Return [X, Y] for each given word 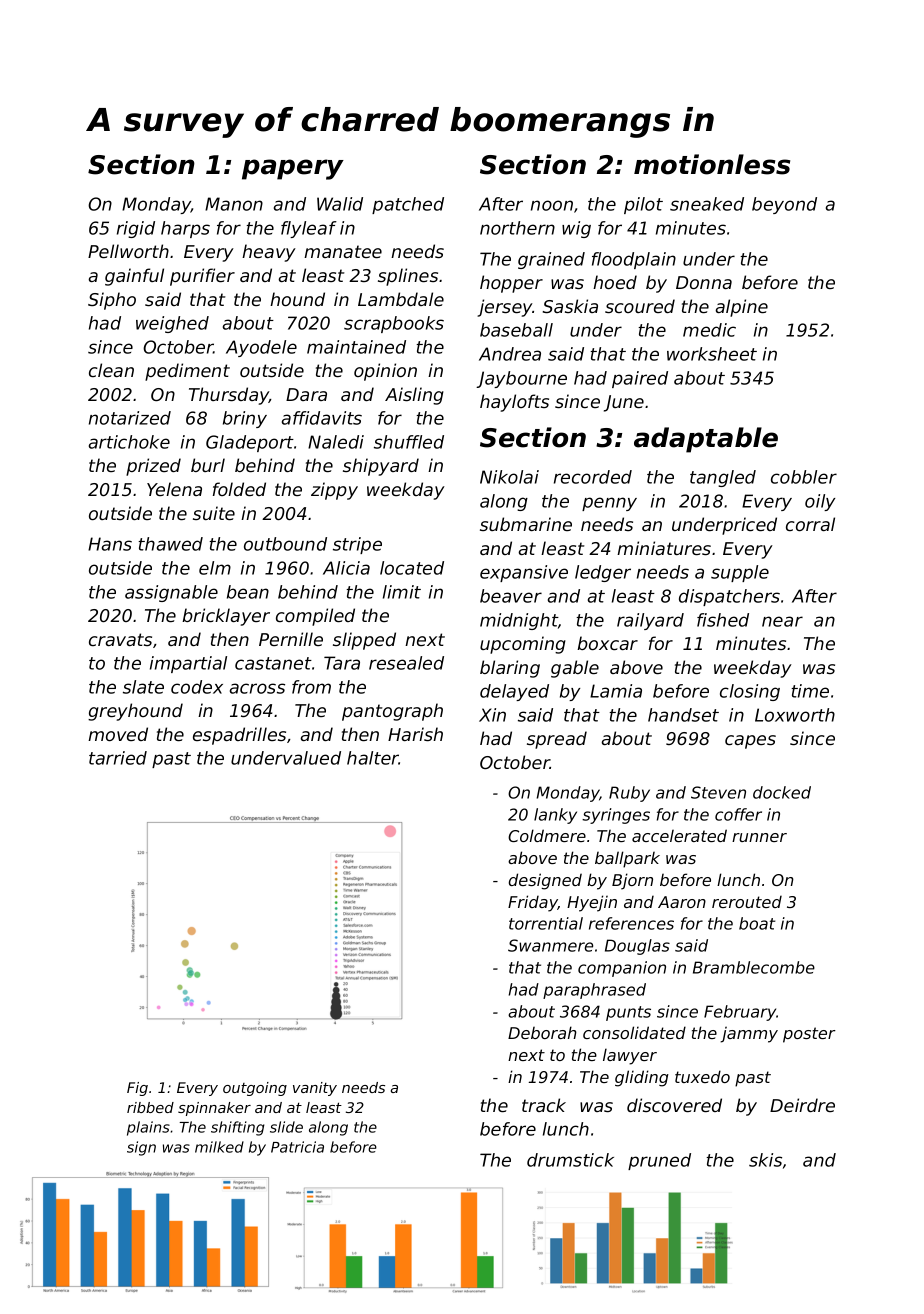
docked [782, 792]
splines [408, 277]
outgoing [255, 1089]
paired [640, 379]
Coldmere [547, 835]
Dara [306, 394]
